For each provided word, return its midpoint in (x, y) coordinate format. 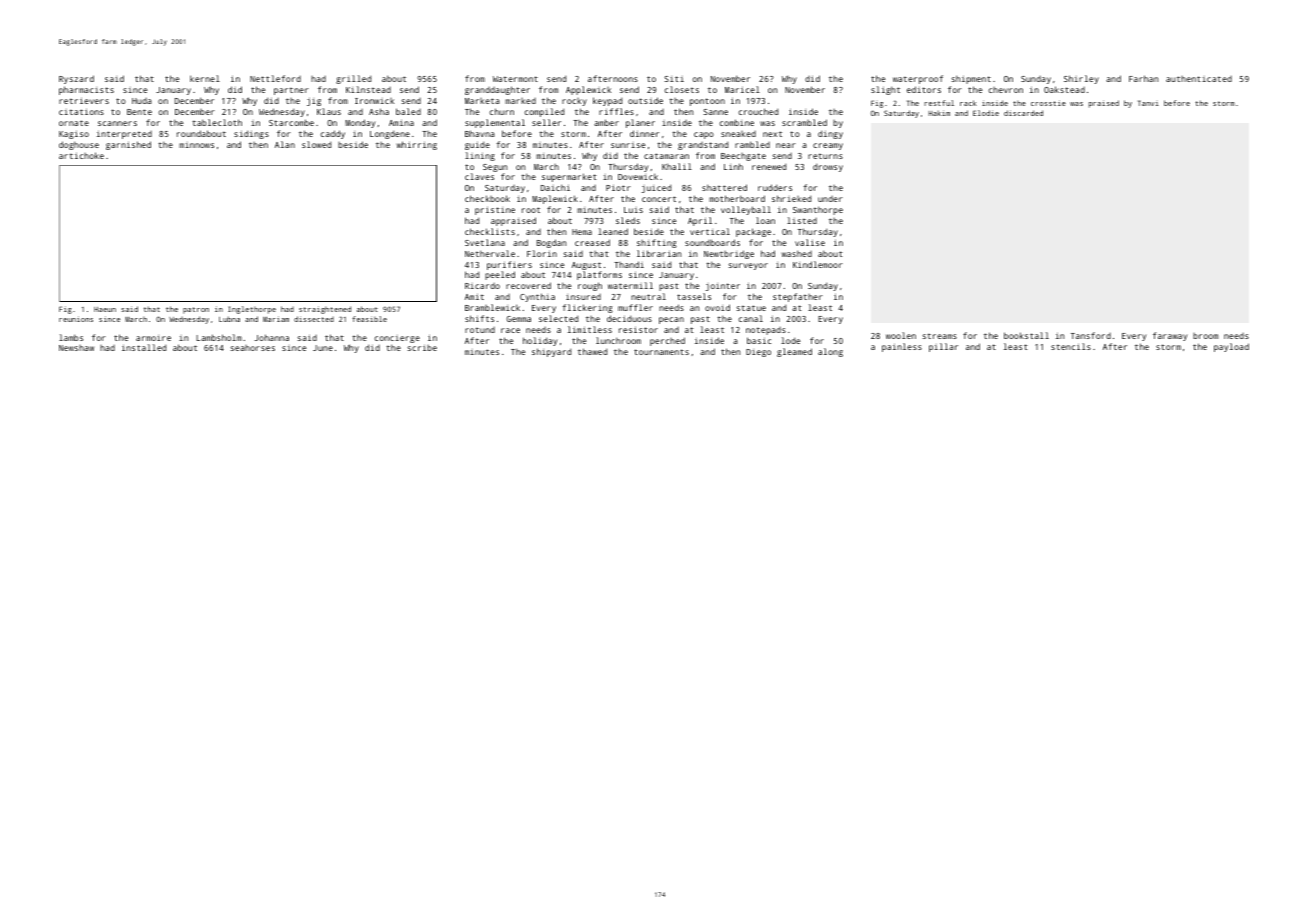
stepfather (798, 297)
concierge (397, 339)
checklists (490, 231)
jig (314, 101)
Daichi (555, 187)
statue (751, 308)
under (830, 199)
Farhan (1143, 78)
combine (736, 122)
